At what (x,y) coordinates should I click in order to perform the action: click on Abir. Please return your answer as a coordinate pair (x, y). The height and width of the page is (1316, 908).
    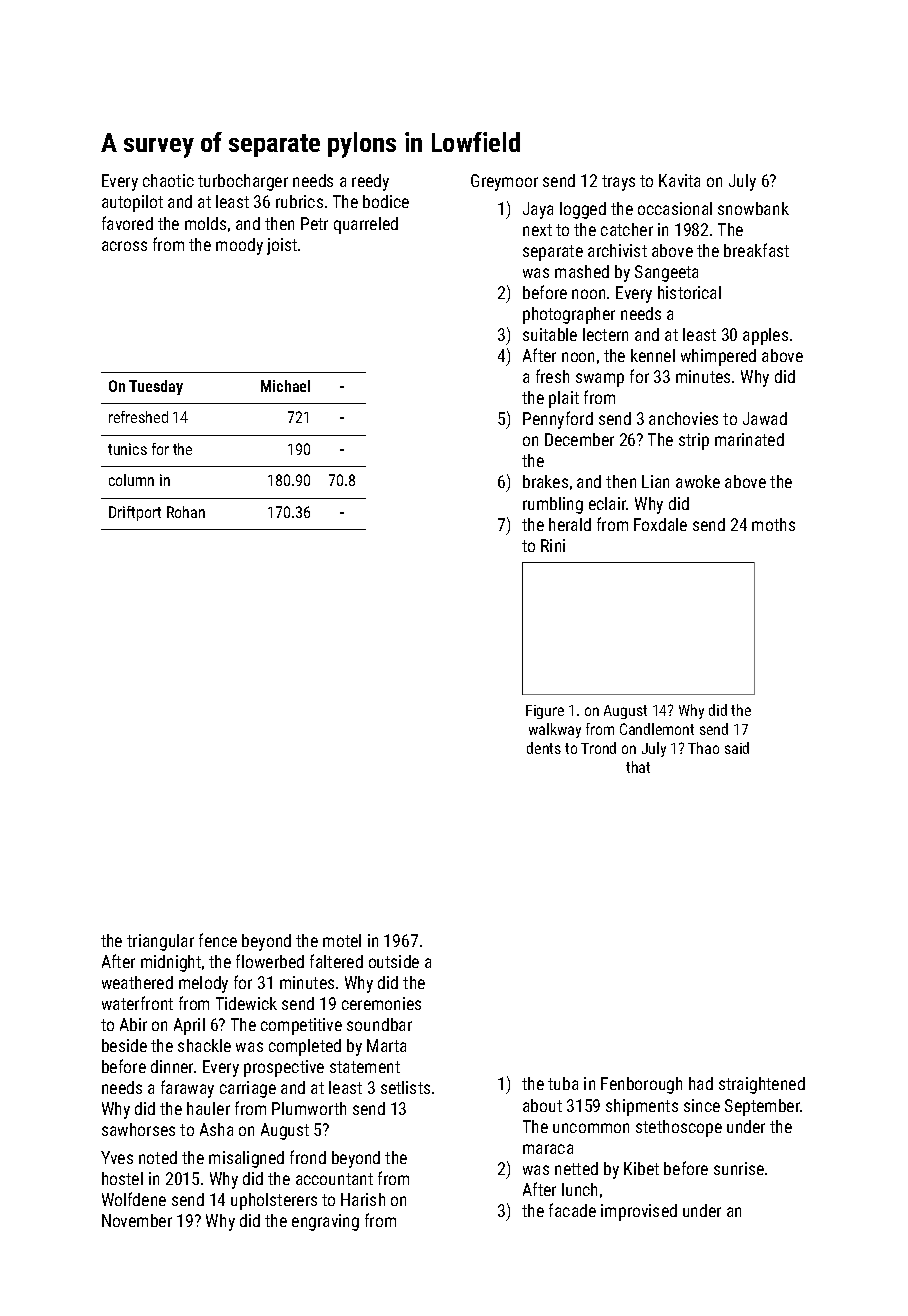
    Looking at the image, I should click on (133, 1024).
